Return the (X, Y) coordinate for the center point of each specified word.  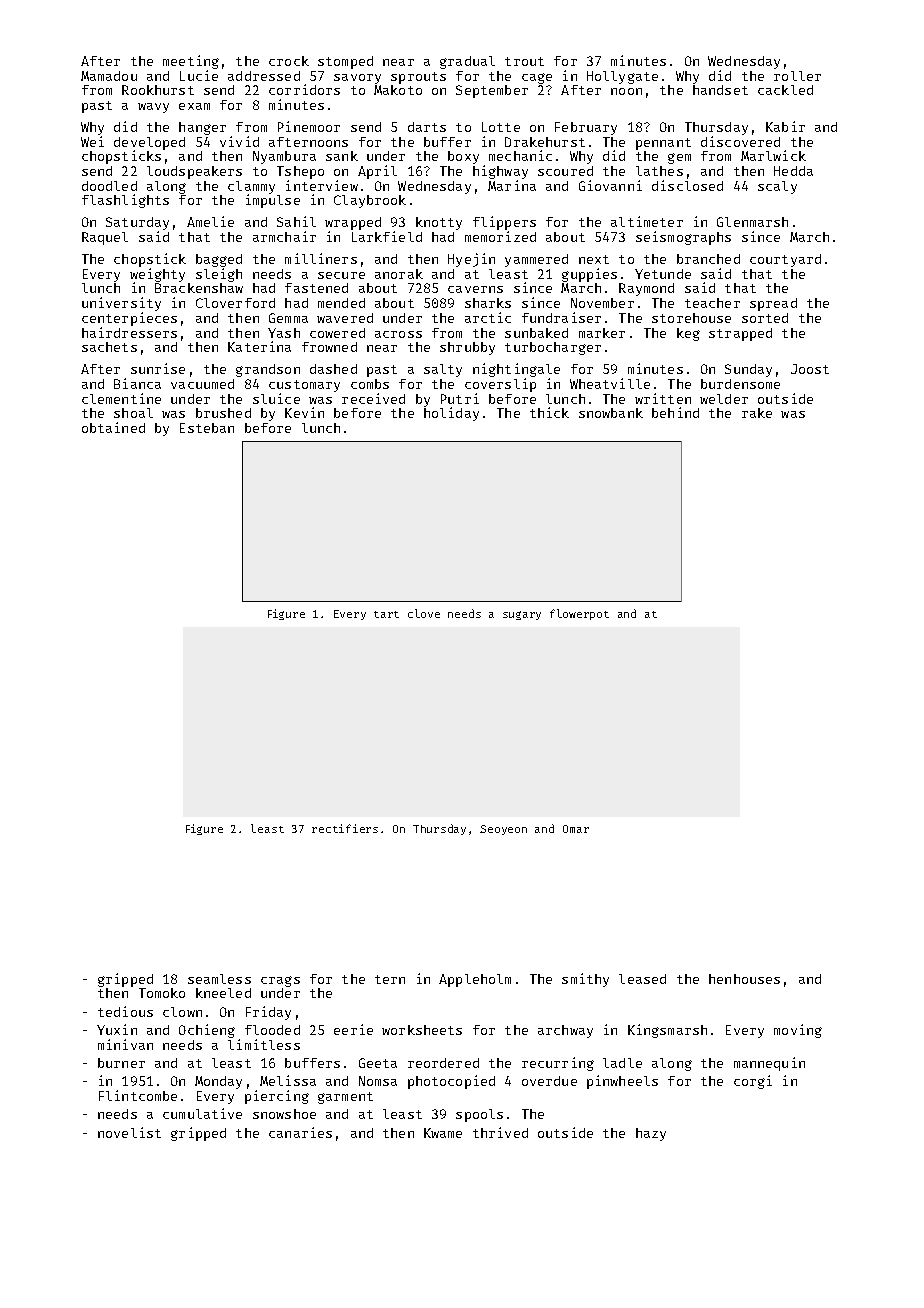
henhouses (744, 979)
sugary (522, 615)
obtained (113, 427)
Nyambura (284, 157)
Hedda (793, 171)
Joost (810, 369)
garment (345, 1098)
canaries (300, 1132)
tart (386, 614)
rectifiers (345, 828)
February (586, 128)
